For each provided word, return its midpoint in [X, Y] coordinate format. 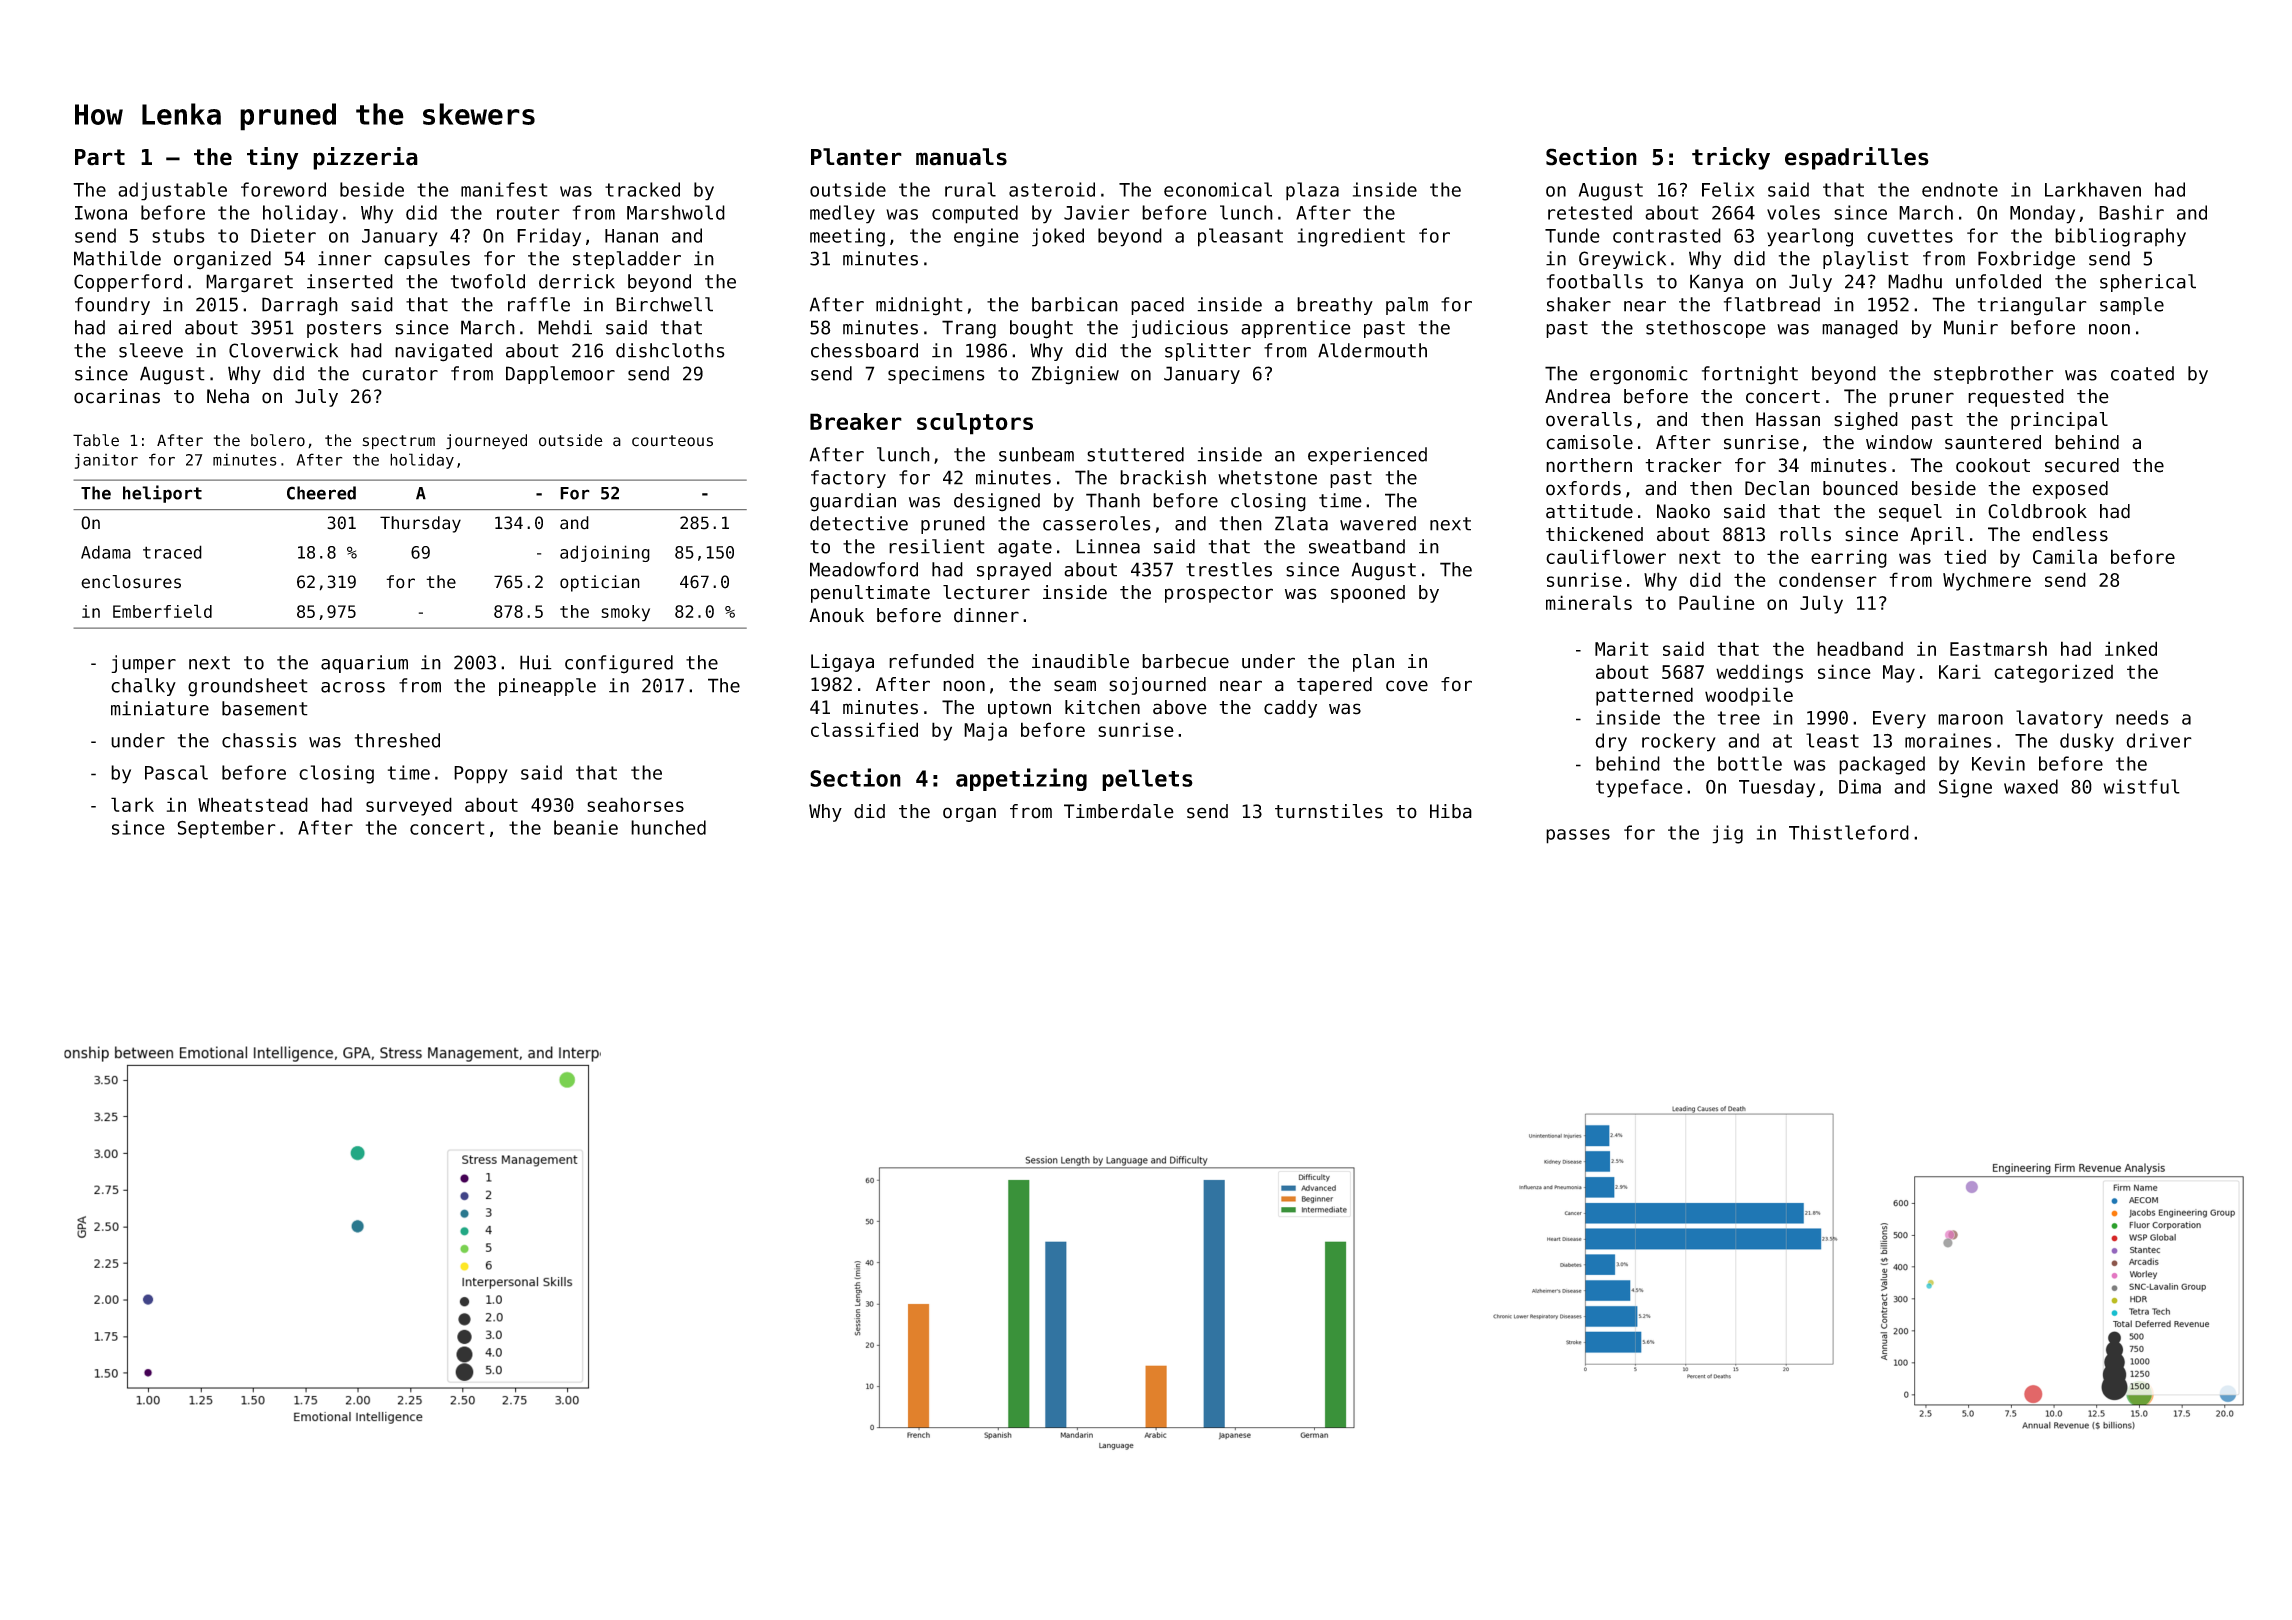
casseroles [1097, 523]
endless [2070, 534]
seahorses [635, 804]
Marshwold [676, 212]
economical [1218, 189]
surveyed [409, 806]
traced [172, 552]
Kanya [1716, 283]
